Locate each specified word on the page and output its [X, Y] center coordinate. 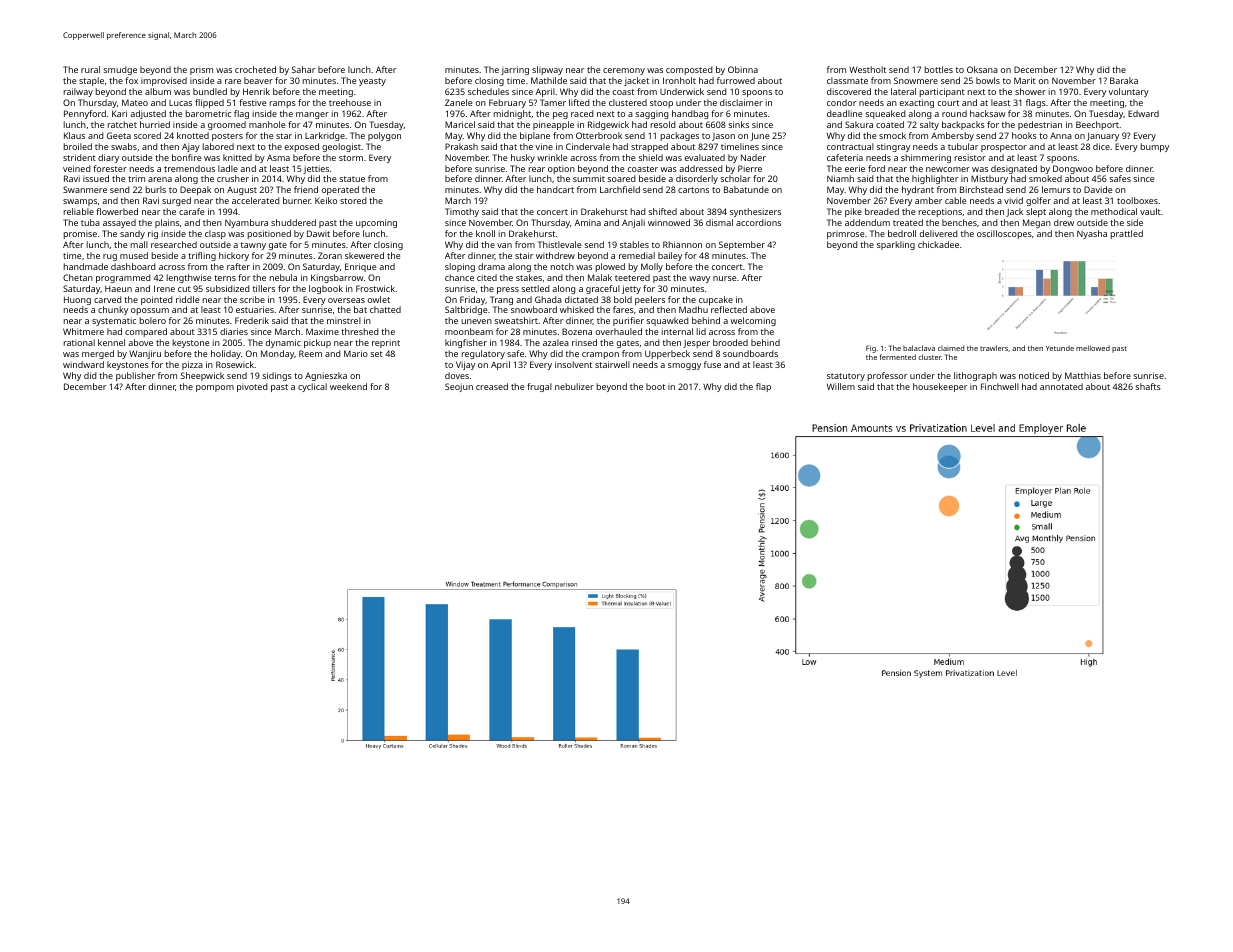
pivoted [252, 387]
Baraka [1124, 80]
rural [90, 69]
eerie [855, 168]
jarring [515, 70]
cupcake [716, 300]
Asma [278, 158]
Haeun [118, 289]
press [508, 290]
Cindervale [588, 146]
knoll [485, 233]
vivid [1013, 200]
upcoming [376, 223]
